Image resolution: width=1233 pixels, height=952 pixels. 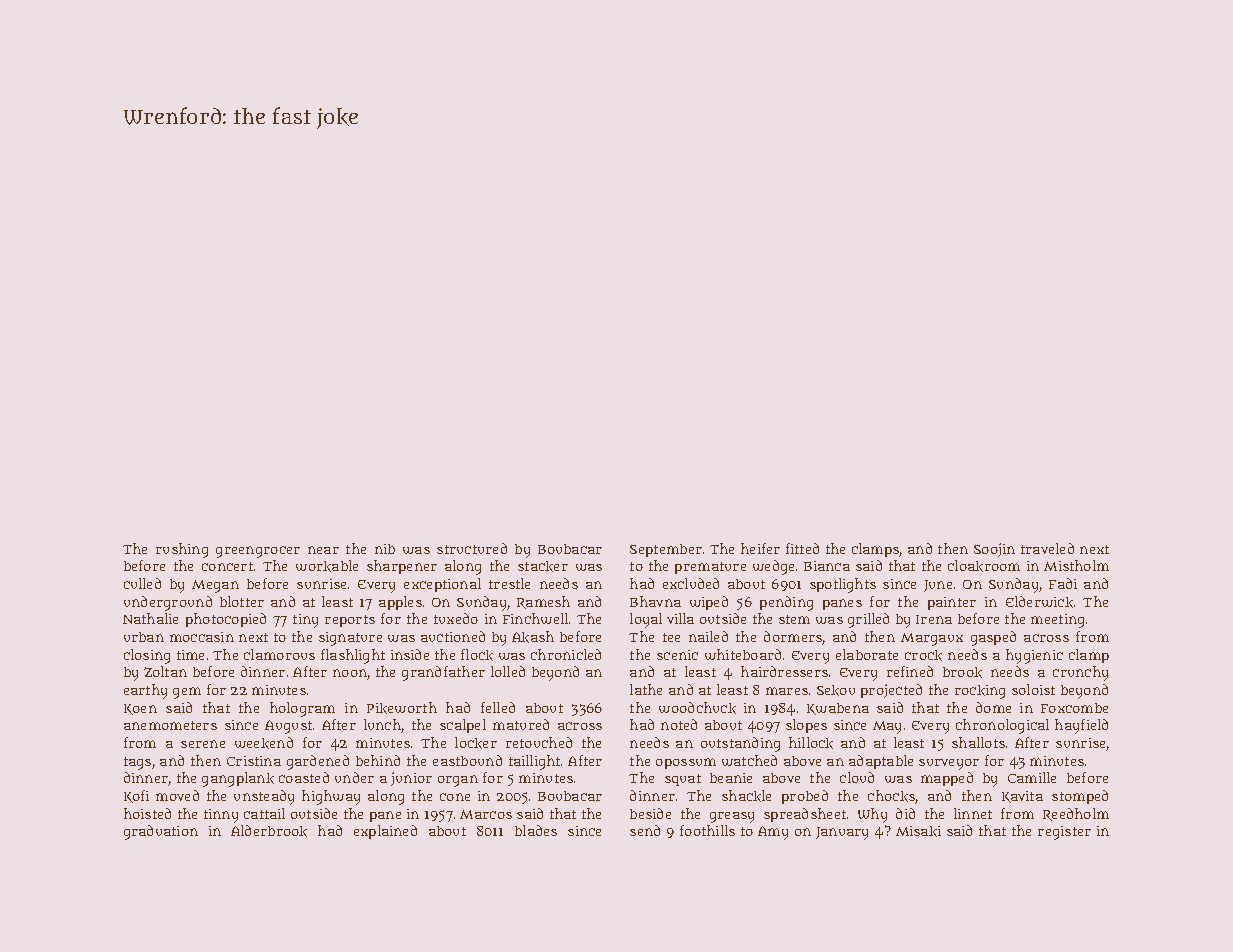 What do you see at coordinates (645, 830) in the screenshot?
I see `send` at bounding box center [645, 830].
